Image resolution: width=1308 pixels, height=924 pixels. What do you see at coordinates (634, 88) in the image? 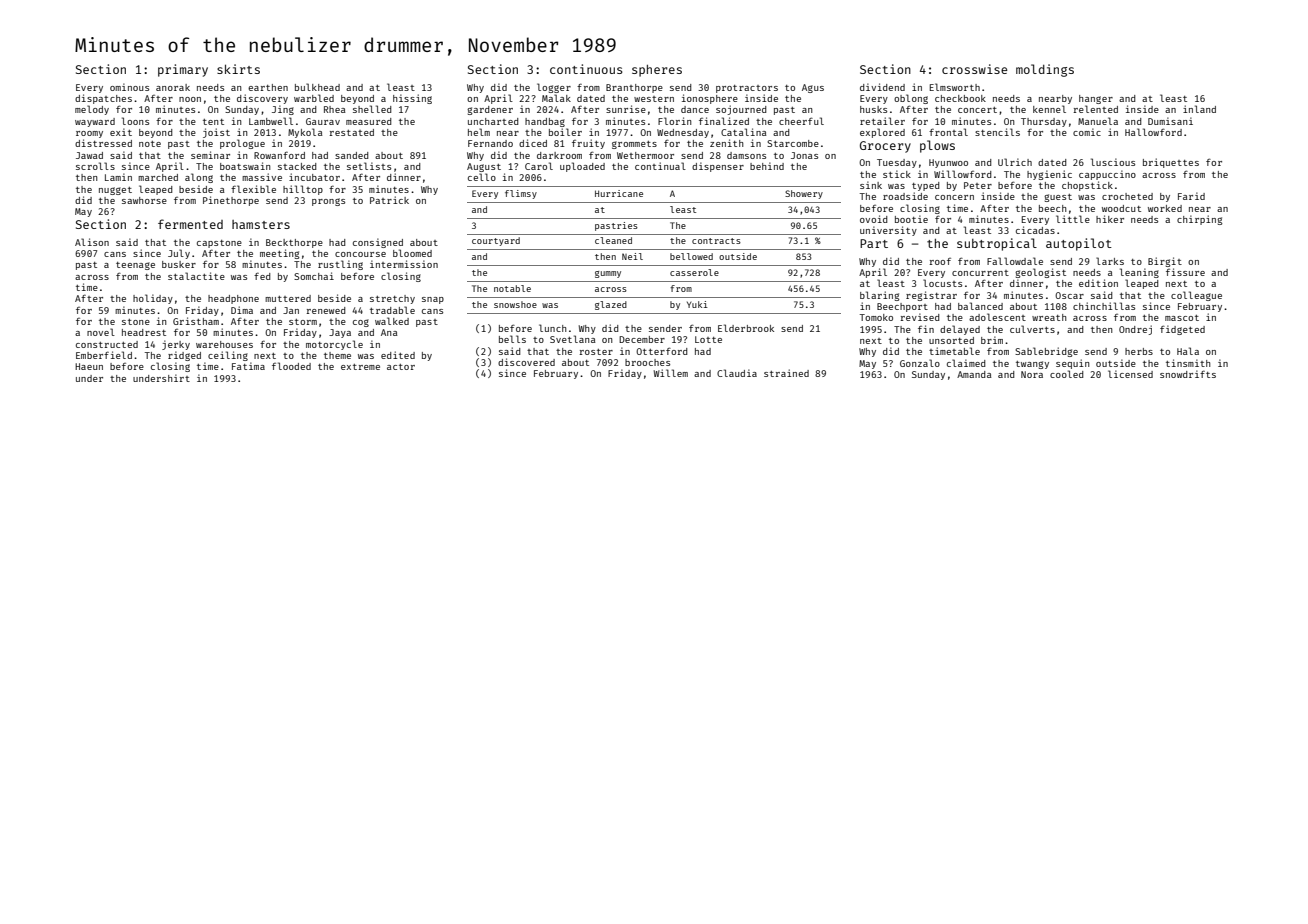
I see `Branthorpe` at bounding box center [634, 88].
